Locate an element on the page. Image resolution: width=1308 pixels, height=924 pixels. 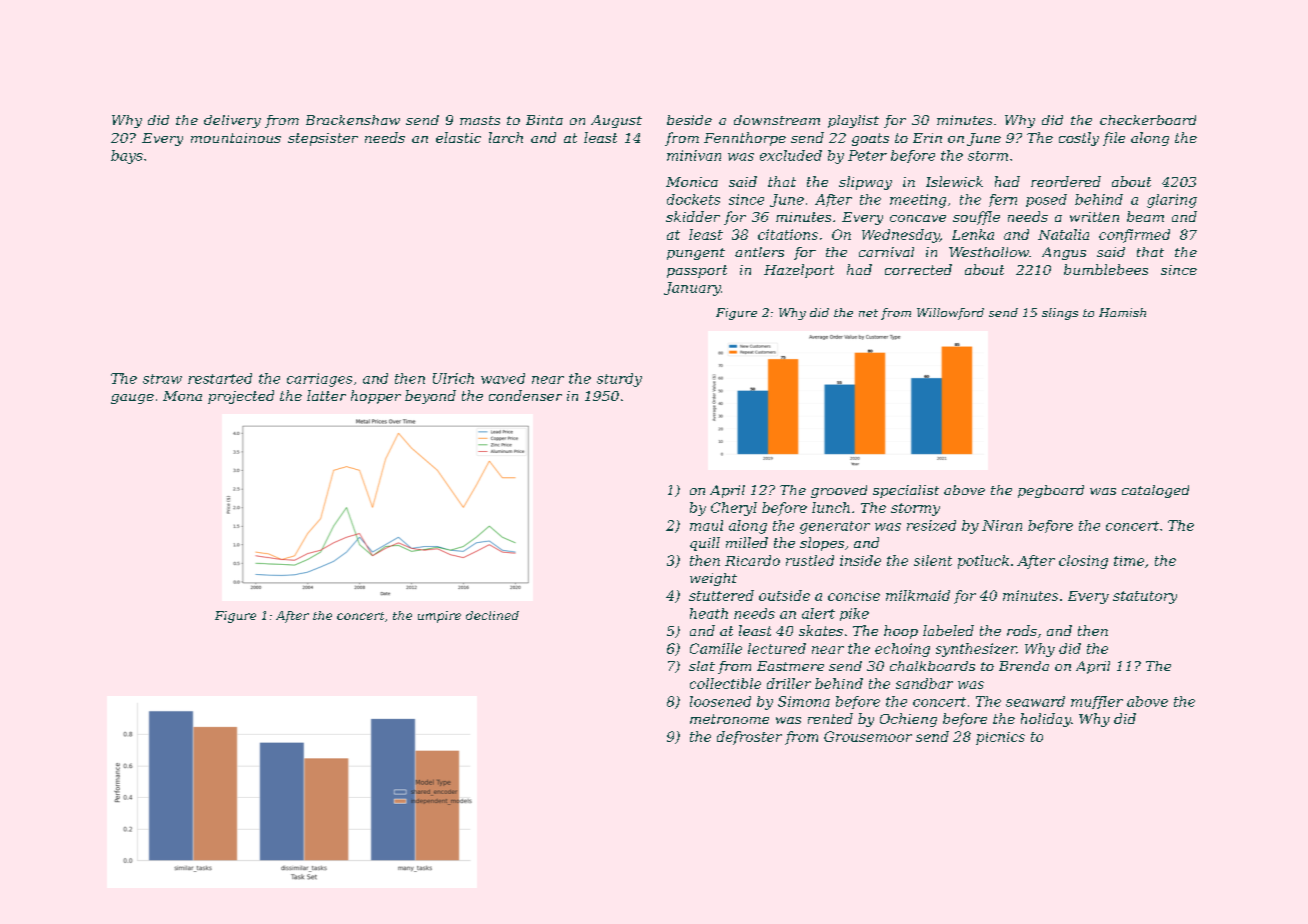
defroster is located at coordinates (749, 738).
